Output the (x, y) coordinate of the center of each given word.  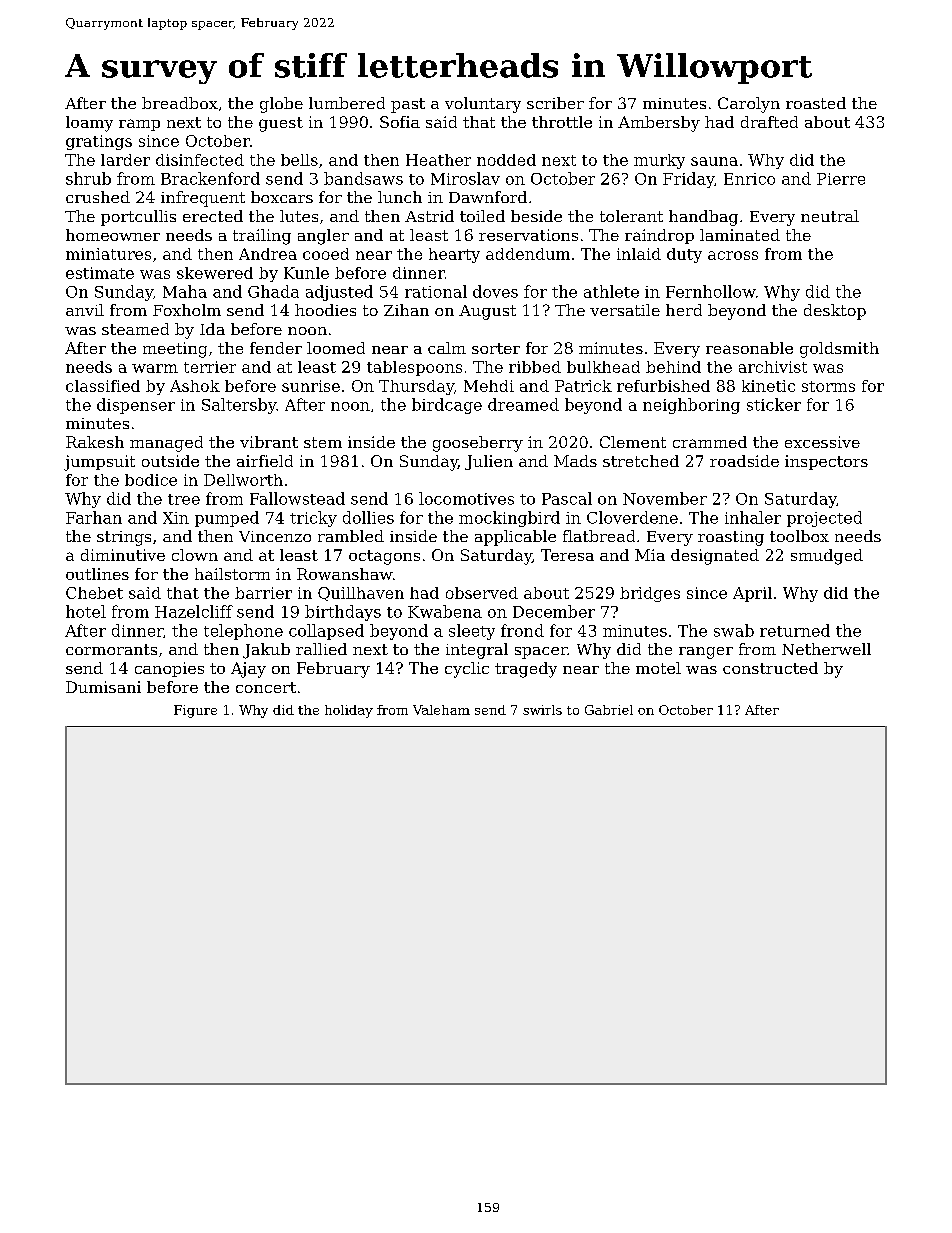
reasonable (749, 348)
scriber (555, 103)
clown (195, 555)
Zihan (406, 310)
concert (266, 687)
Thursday (416, 387)
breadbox (180, 103)
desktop (835, 312)
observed (482, 593)
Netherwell (826, 649)
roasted (816, 103)
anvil (85, 310)
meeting (175, 350)
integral (477, 651)
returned (795, 630)
